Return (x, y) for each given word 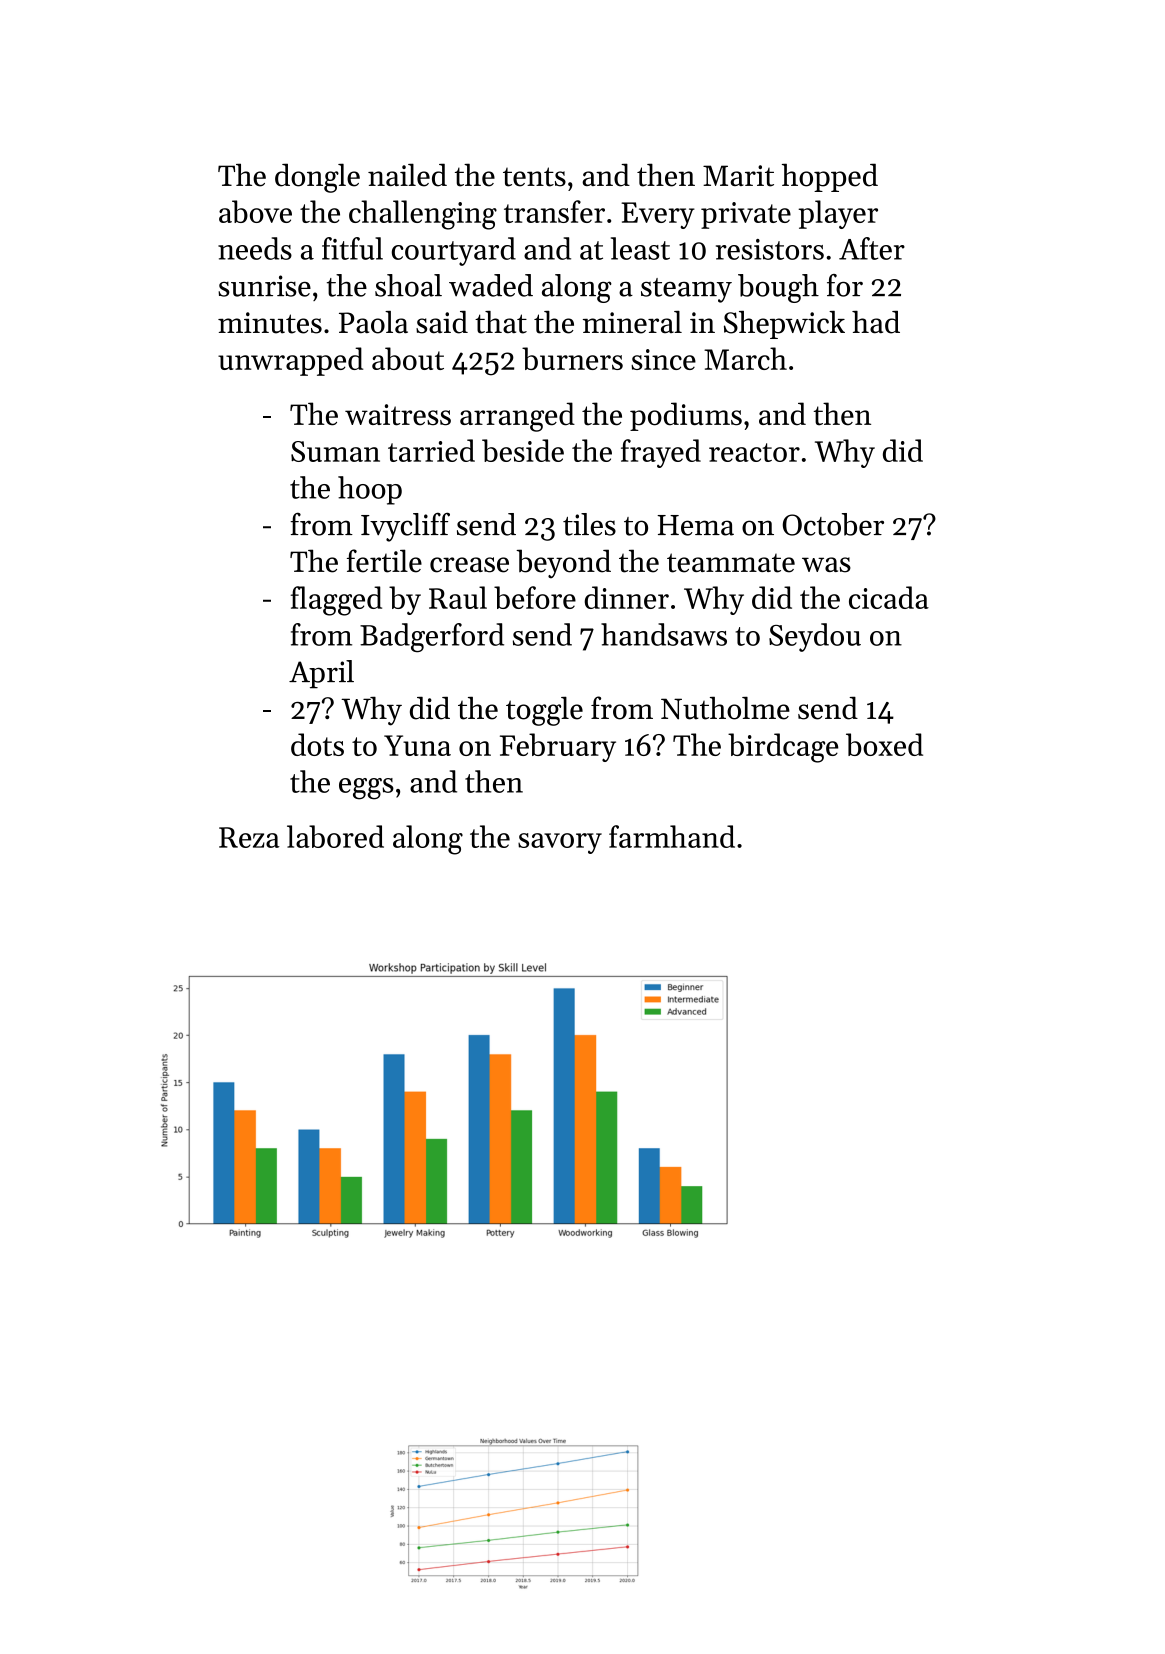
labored (335, 836)
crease (469, 565)
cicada (889, 597)
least (640, 248)
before (535, 597)
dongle (317, 178)
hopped (830, 177)
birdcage (783, 748)
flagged (336, 601)
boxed (884, 744)
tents (534, 177)
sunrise (264, 286)
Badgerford (432, 638)
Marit (738, 176)
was (826, 565)
